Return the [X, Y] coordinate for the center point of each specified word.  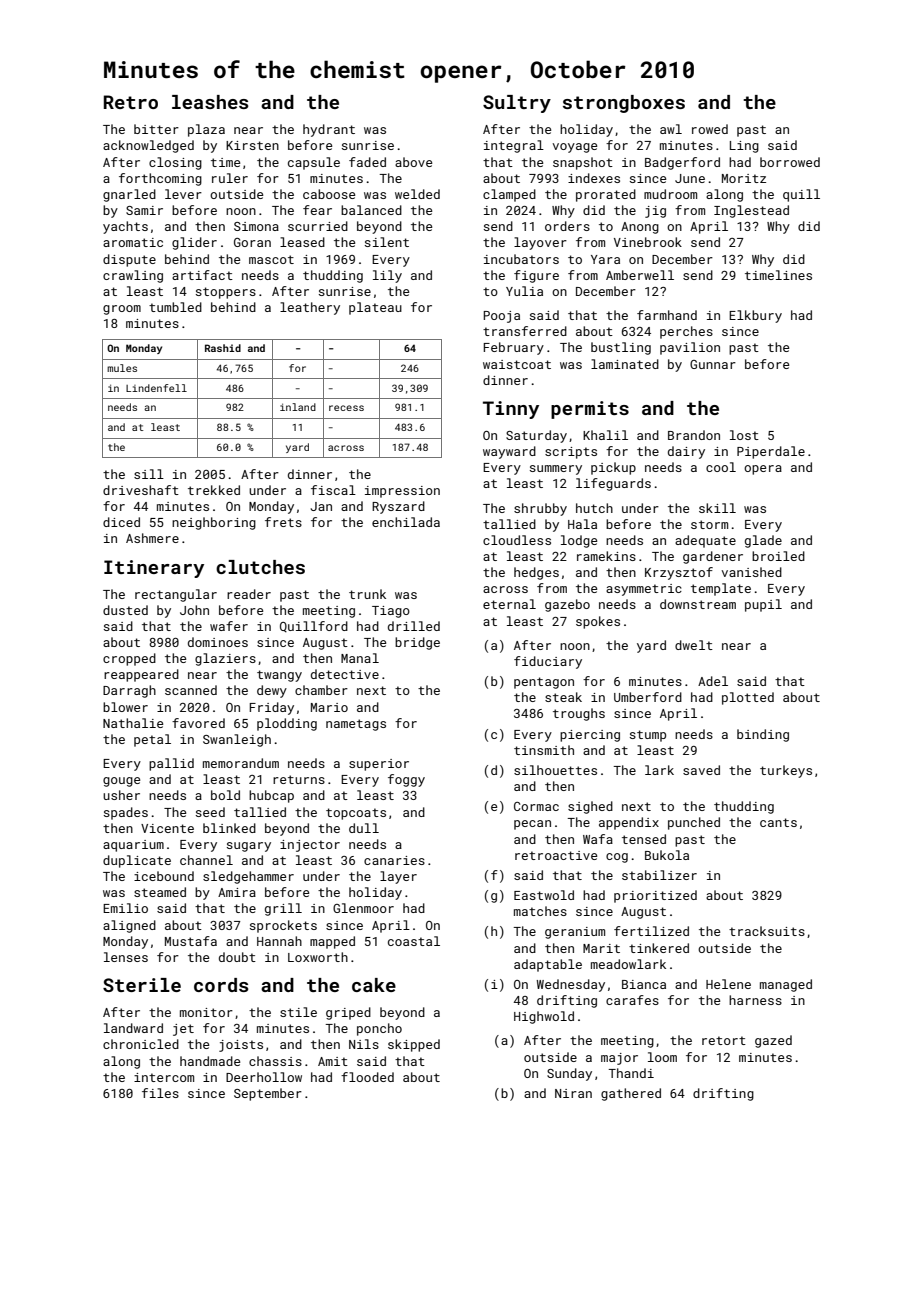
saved [701, 770]
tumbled [175, 307]
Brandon [694, 435]
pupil [763, 605]
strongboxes [624, 104]
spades [126, 813]
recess [346, 408]
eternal [509, 604]
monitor [206, 1012]
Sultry [517, 104]
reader [249, 594]
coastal [414, 941]
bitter [156, 129]
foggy [406, 780]
